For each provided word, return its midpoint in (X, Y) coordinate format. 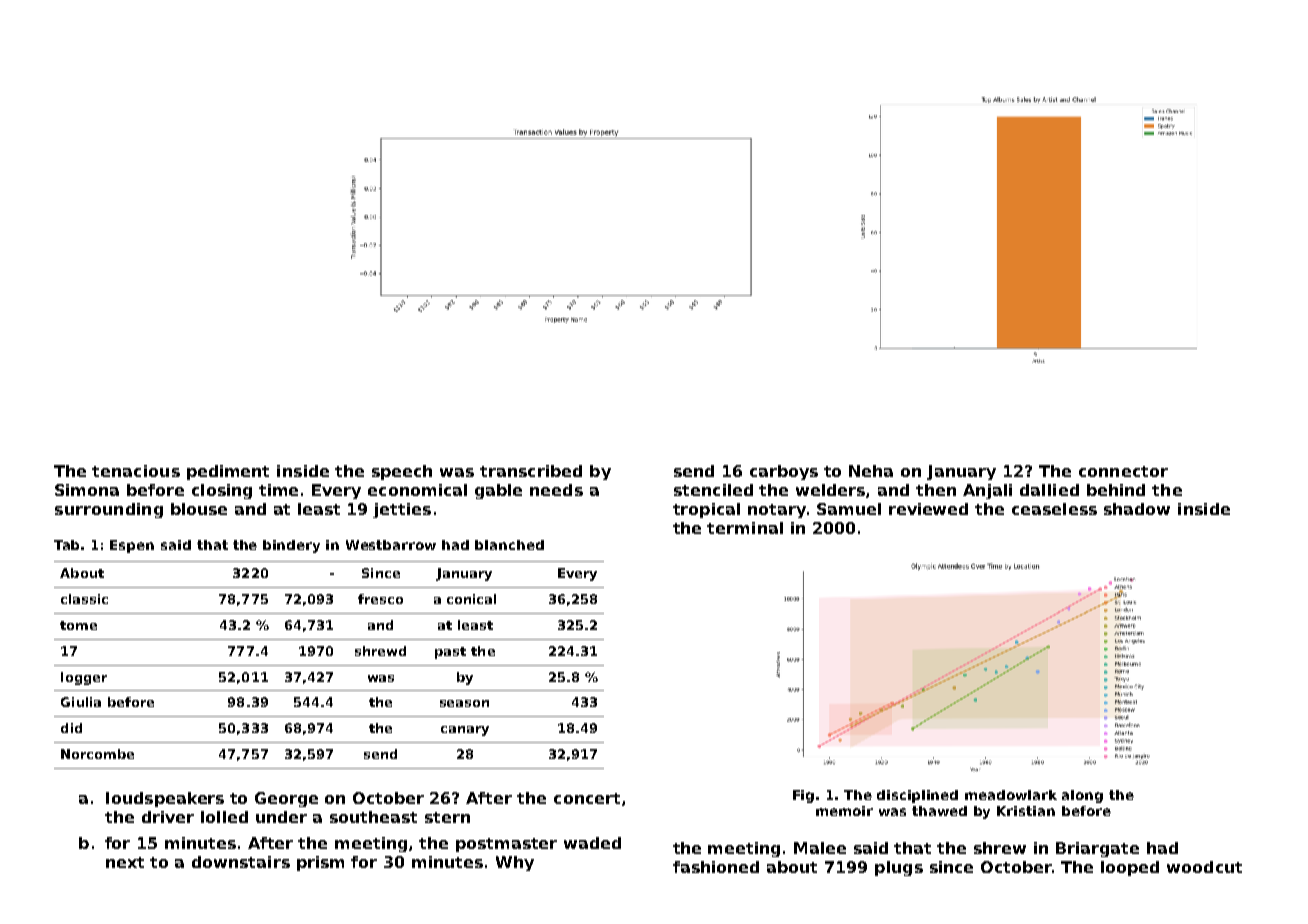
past (450, 653)
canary (465, 731)
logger (84, 678)
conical (471, 599)
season (464, 703)
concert (587, 798)
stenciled (713, 490)
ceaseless (1054, 509)
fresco (380, 599)
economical (417, 490)
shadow (1137, 509)
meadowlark (1011, 795)
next (125, 862)
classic (84, 599)
